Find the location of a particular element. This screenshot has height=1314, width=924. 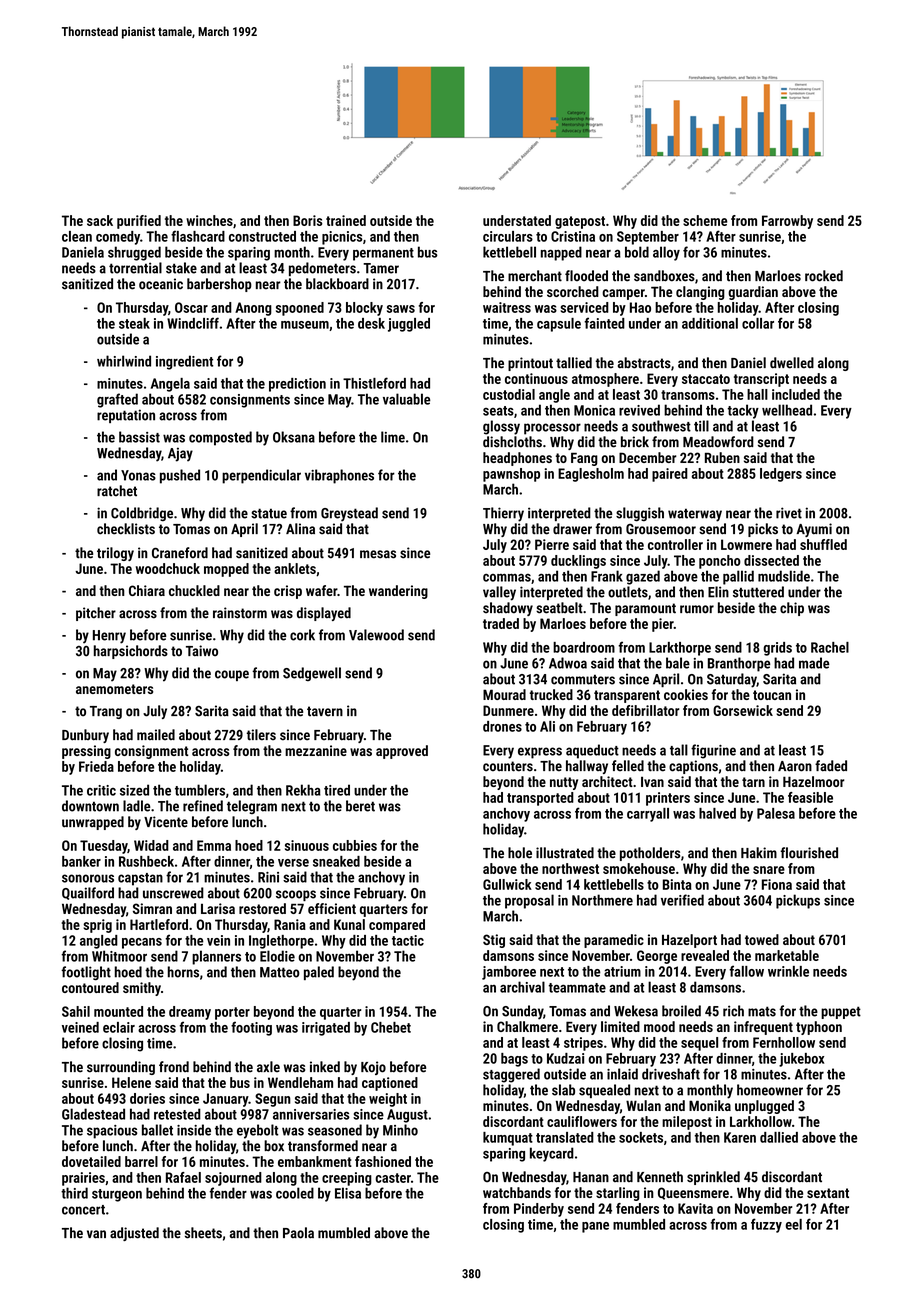

feasible is located at coordinates (810, 797).
